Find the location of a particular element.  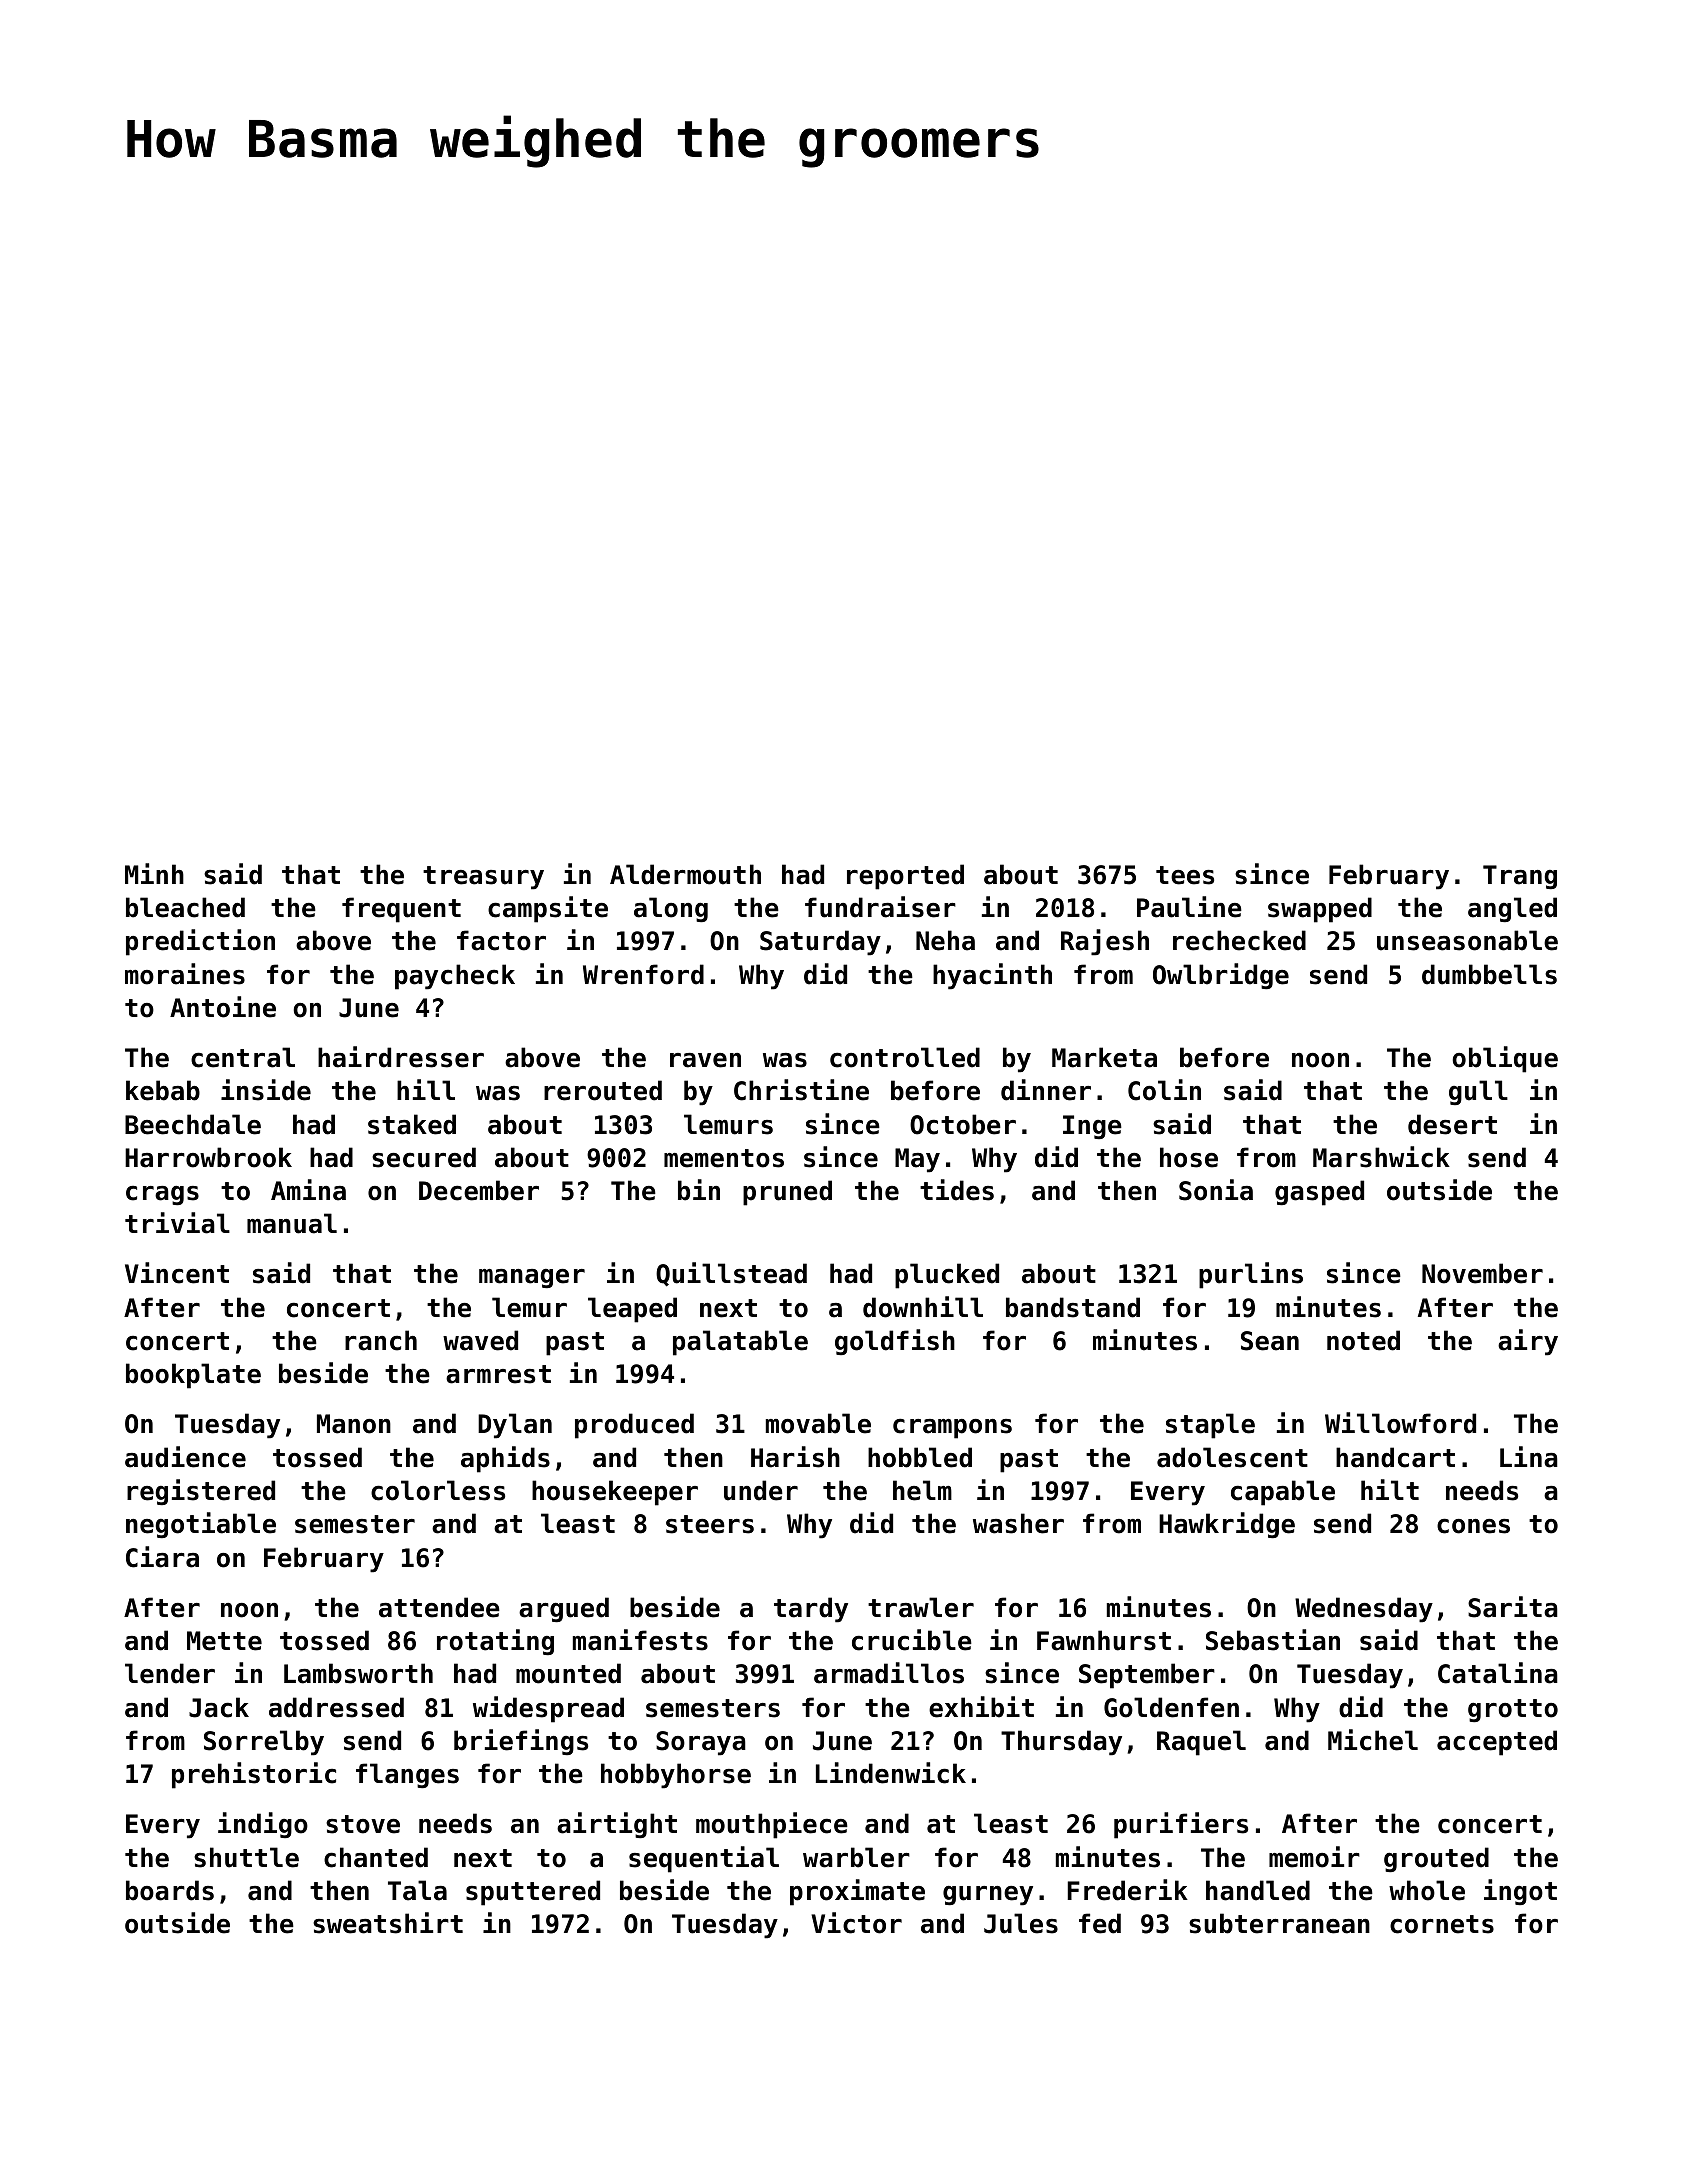

produced is located at coordinates (634, 1426).
